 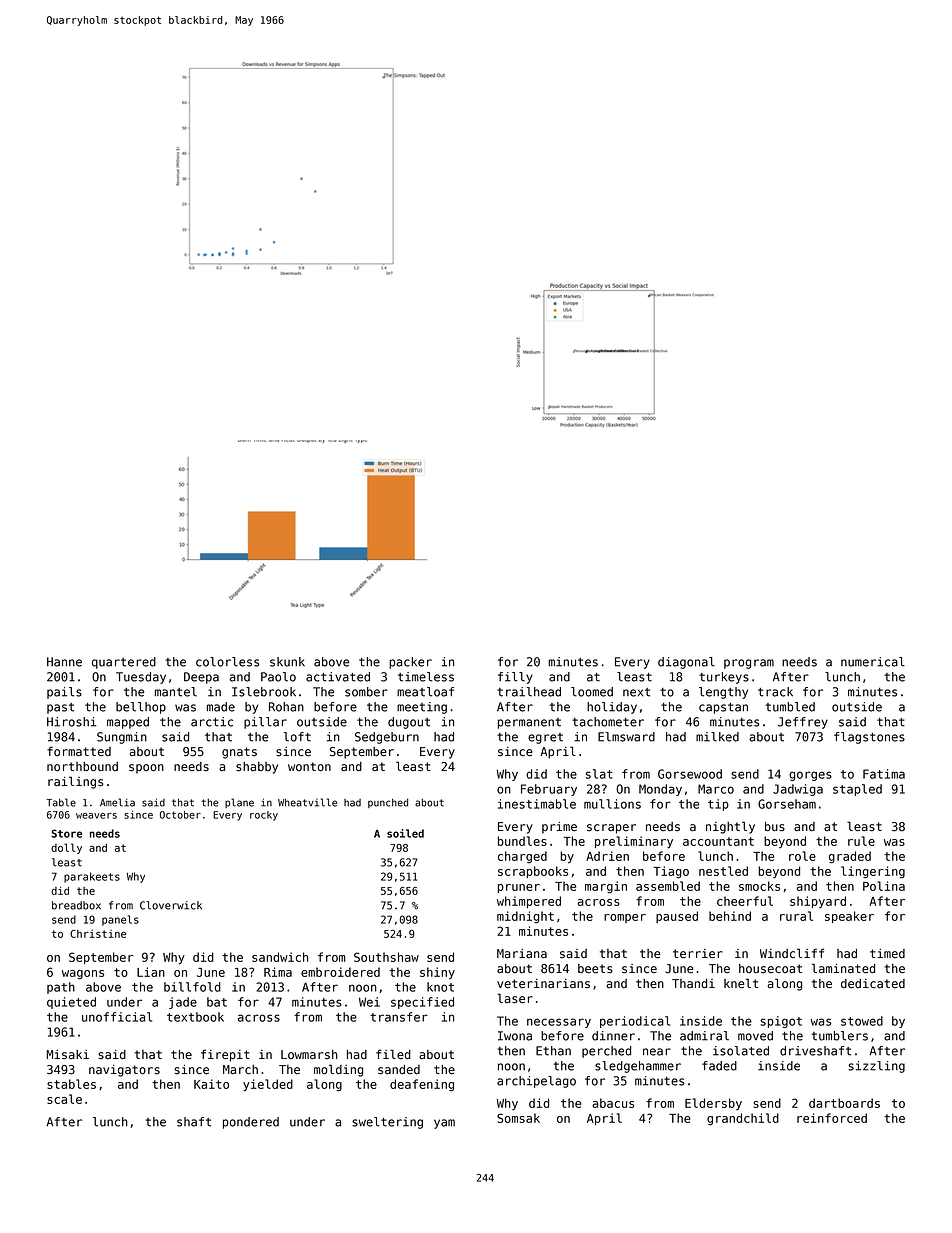 What do you see at coordinates (124, 663) in the document?
I see `quartered` at bounding box center [124, 663].
